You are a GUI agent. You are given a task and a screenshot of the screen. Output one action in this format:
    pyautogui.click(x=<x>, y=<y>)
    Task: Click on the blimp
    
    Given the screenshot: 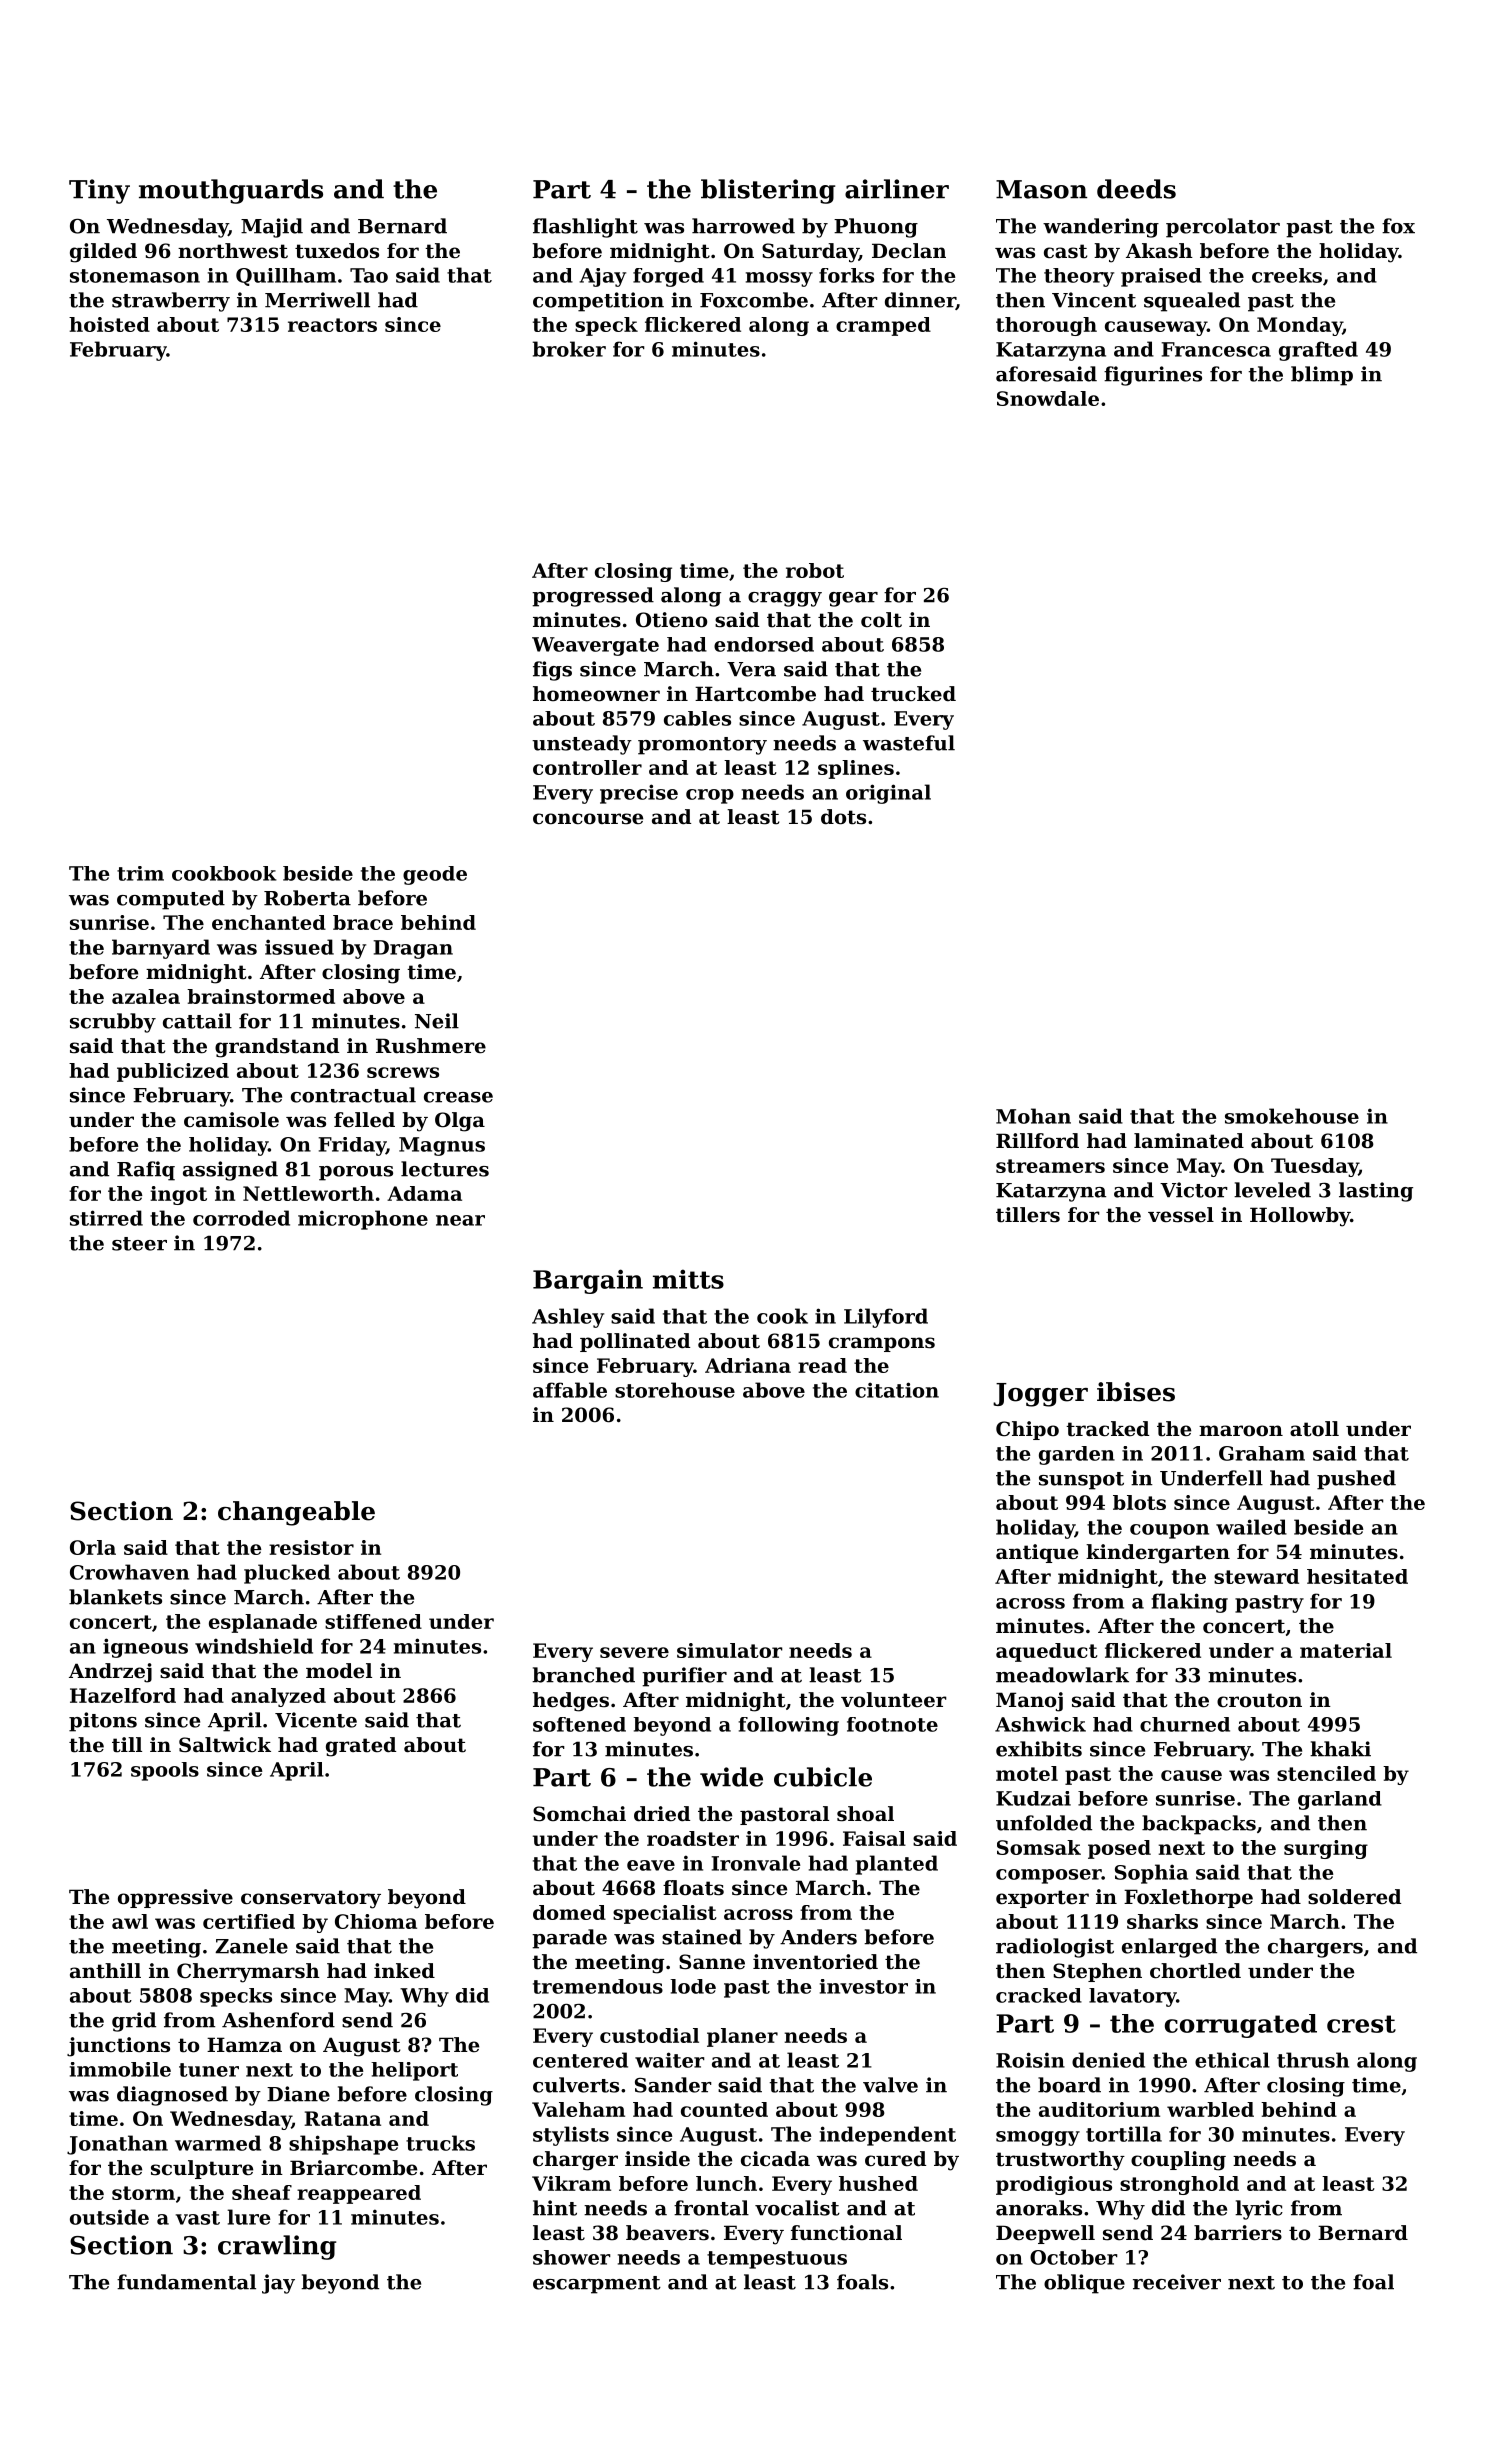 What is the action you would take?
    pyautogui.click(x=1322, y=376)
